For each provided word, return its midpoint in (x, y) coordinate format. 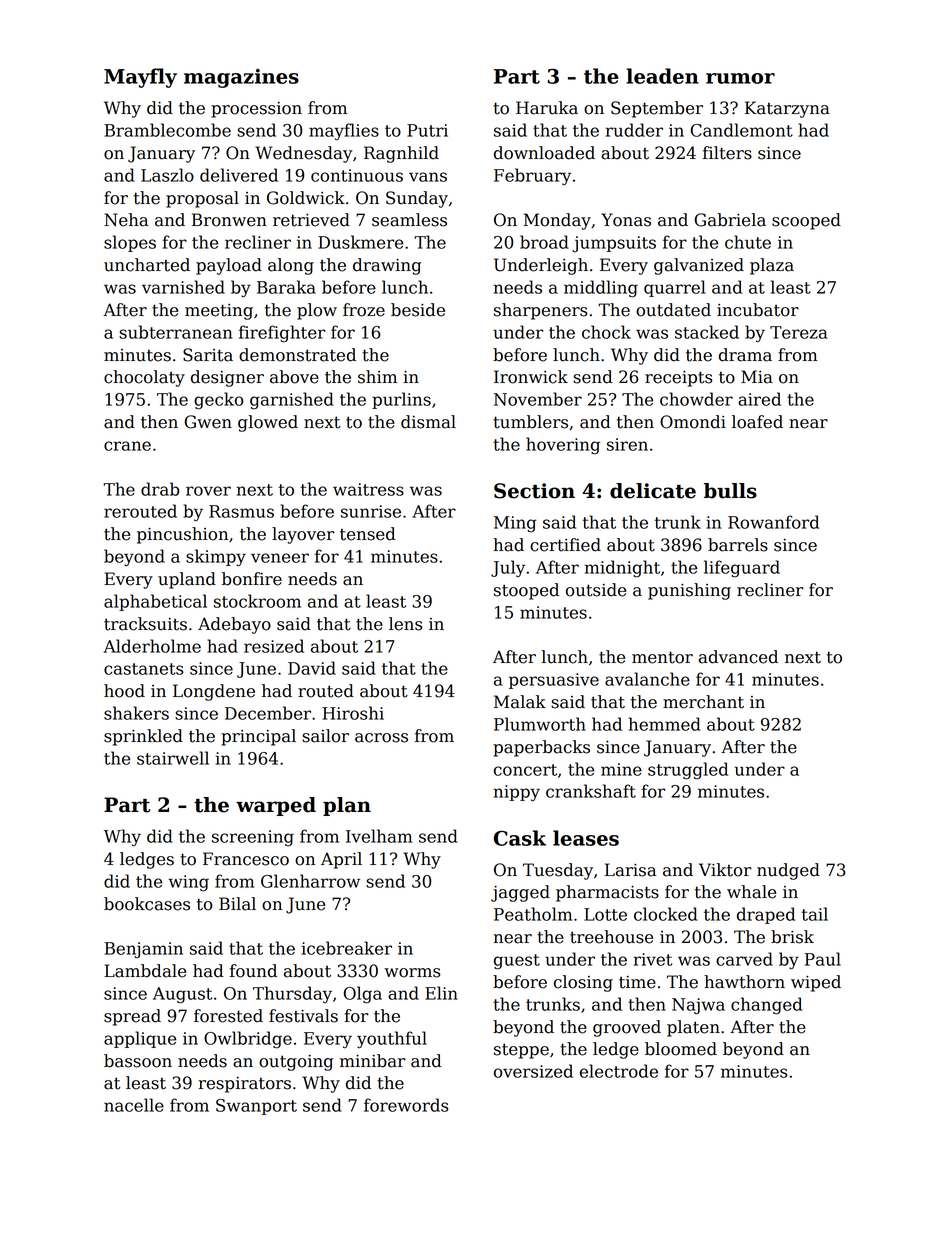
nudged (788, 871)
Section (534, 491)
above (294, 377)
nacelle (134, 1105)
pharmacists (607, 893)
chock (606, 332)
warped (276, 806)
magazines (241, 78)
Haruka (547, 108)
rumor (740, 78)
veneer (280, 558)
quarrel (675, 288)
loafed (757, 422)
